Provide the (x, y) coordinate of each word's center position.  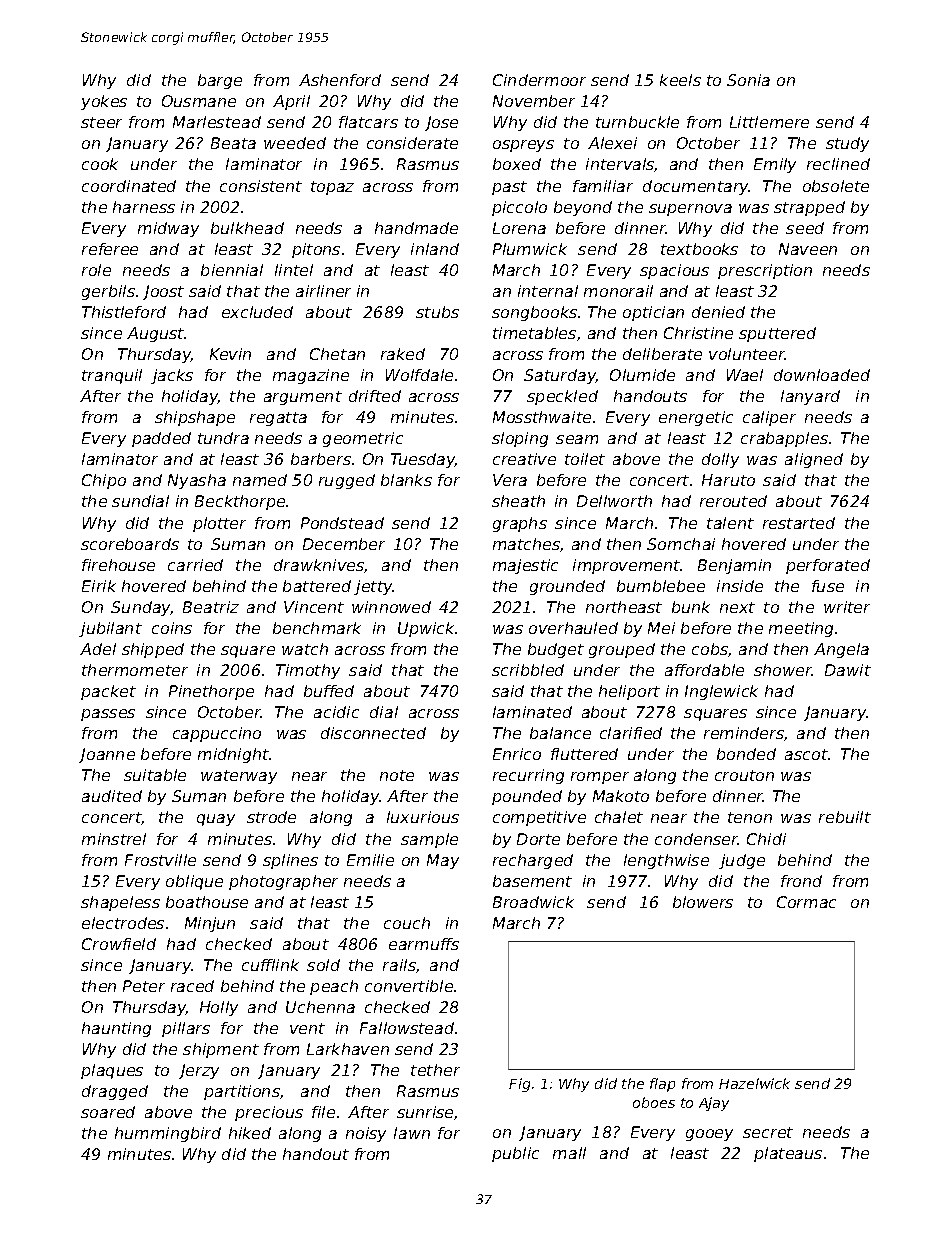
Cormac (806, 902)
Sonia (748, 80)
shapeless (120, 903)
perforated (828, 566)
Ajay (714, 1104)
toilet (585, 459)
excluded (257, 312)
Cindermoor (539, 80)
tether (435, 1070)
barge (220, 81)
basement (532, 881)
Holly (219, 1008)
